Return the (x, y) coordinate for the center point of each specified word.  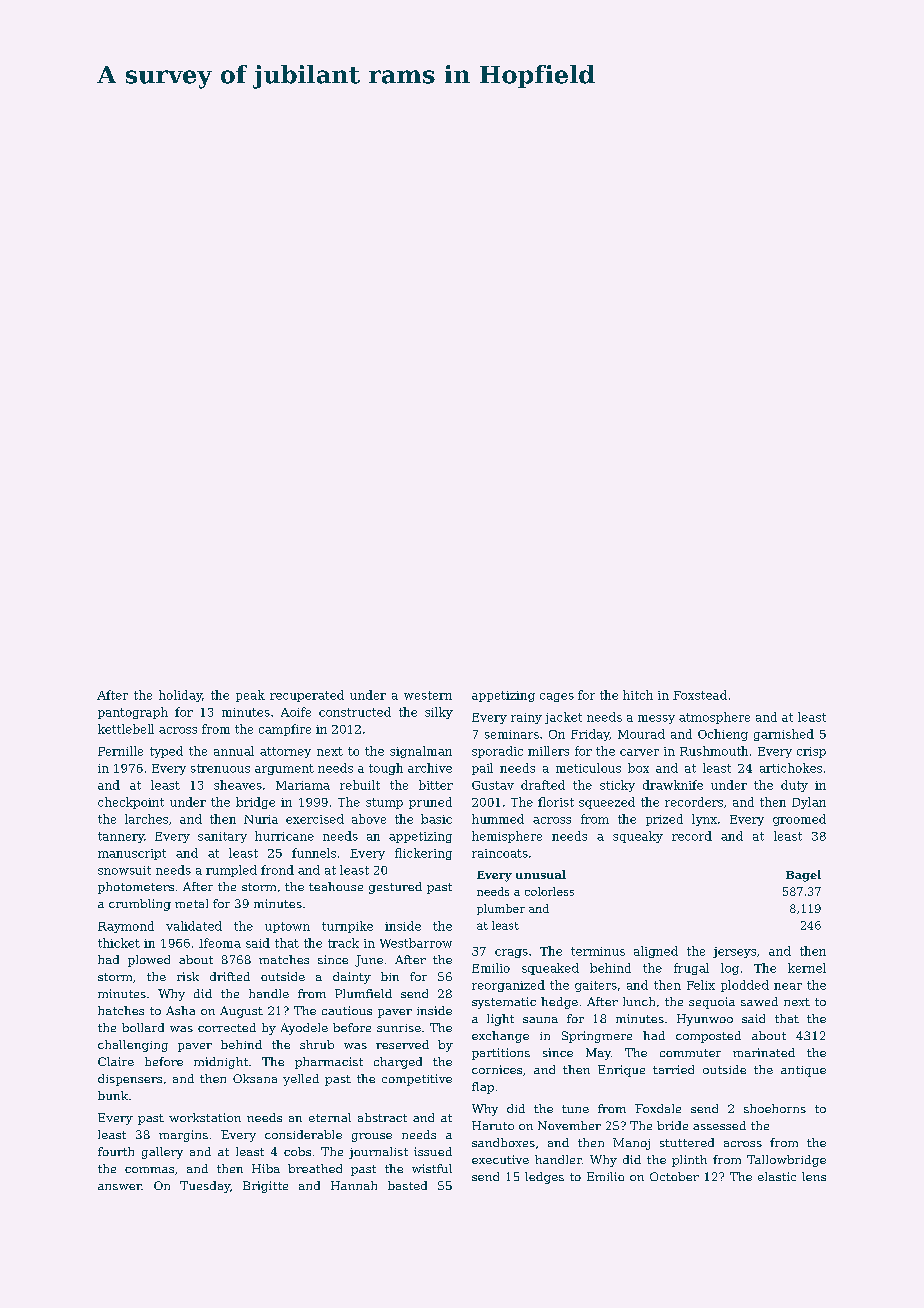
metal (191, 903)
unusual (541, 874)
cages (557, 697)
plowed (149, 961)
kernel (807, 968)
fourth (116, 1151)
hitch (638, 695)
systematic (504, 1003)
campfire (285, 730)
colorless (549, 891)
